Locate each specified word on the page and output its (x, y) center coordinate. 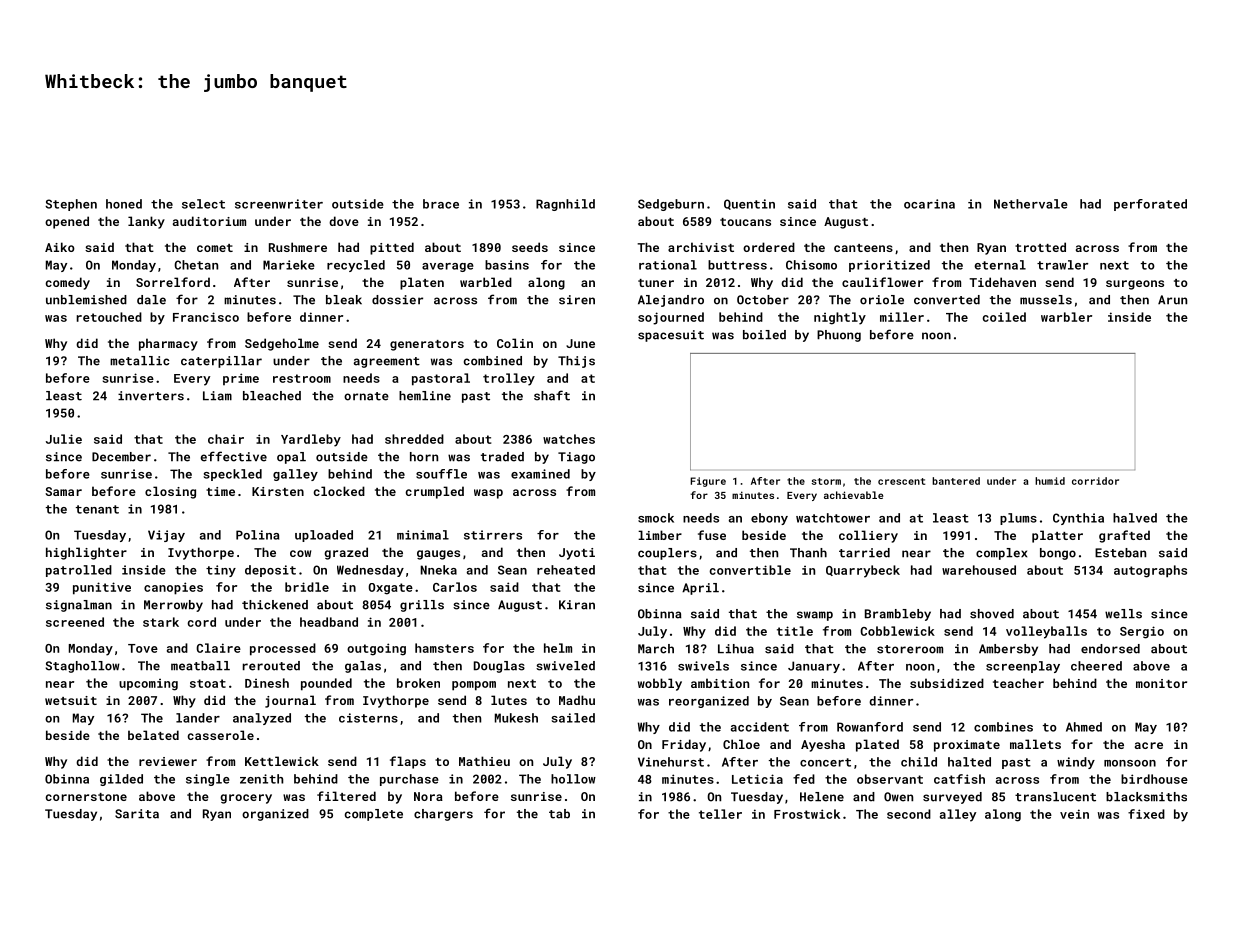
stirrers (493, 535)
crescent (901, 481)
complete (374, 815)
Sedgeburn (671, 205)
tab (559, 814)
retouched (109, 317)
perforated (1150, 205)
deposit (270, 571)
